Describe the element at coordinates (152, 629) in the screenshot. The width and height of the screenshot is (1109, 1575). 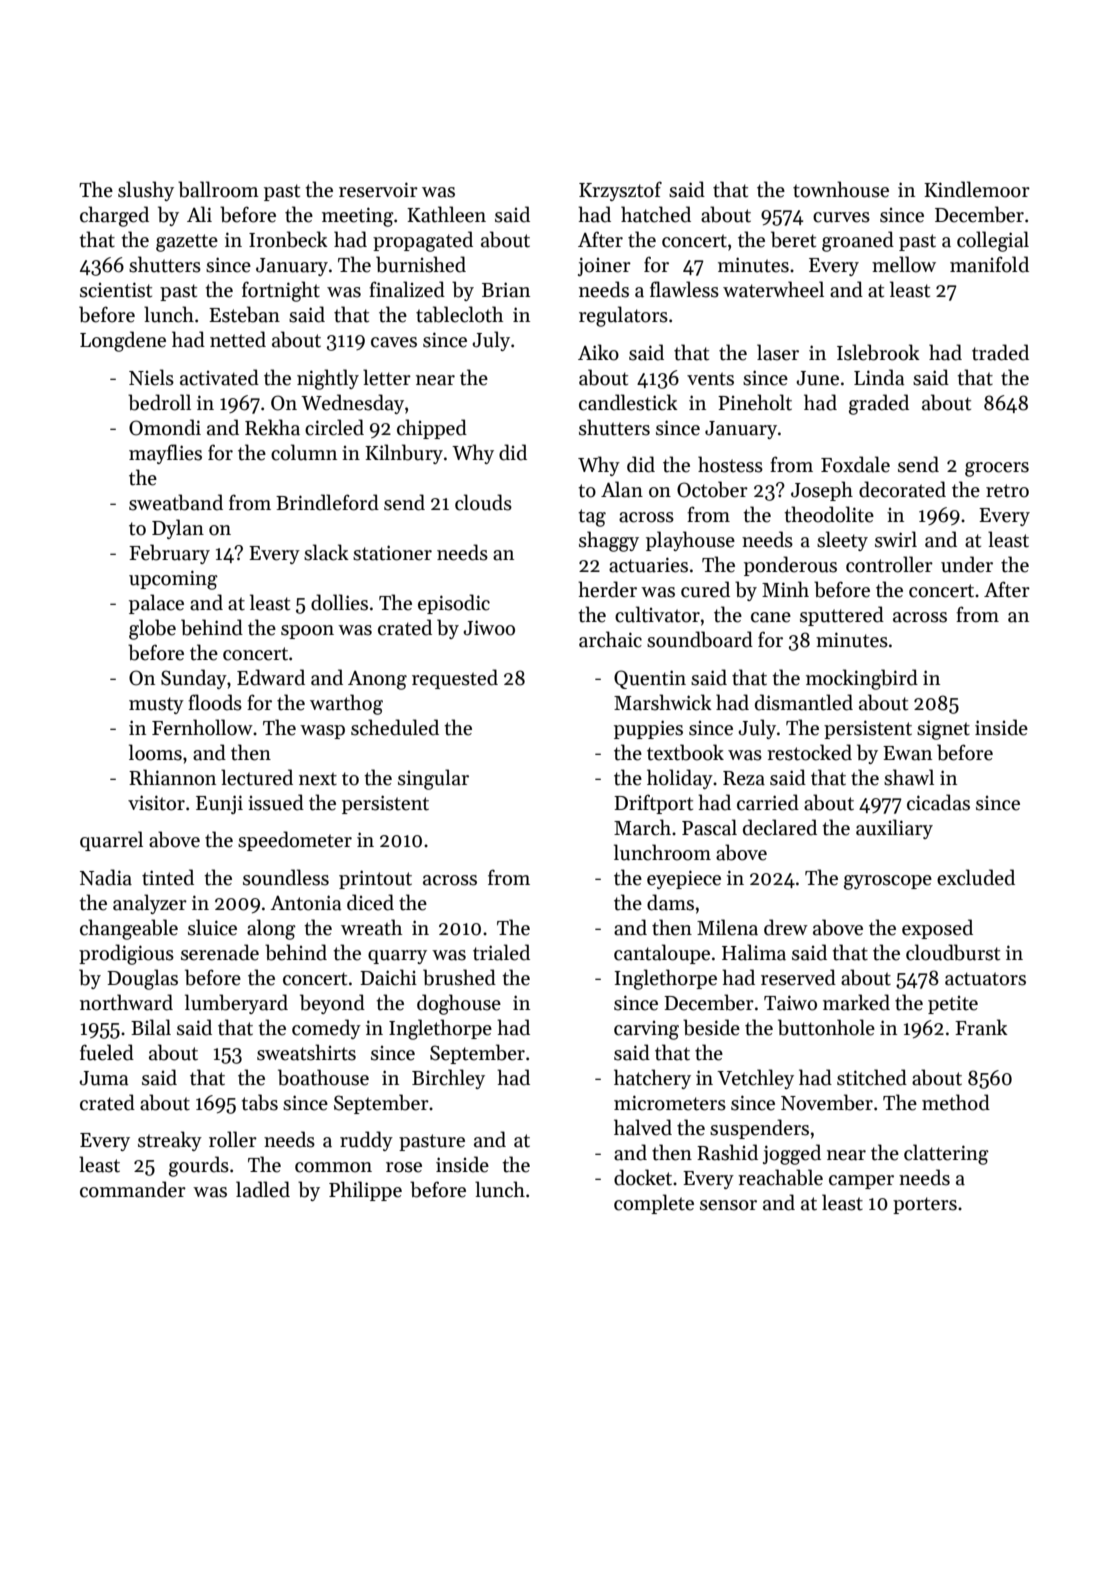
I see `globe` at that location.
